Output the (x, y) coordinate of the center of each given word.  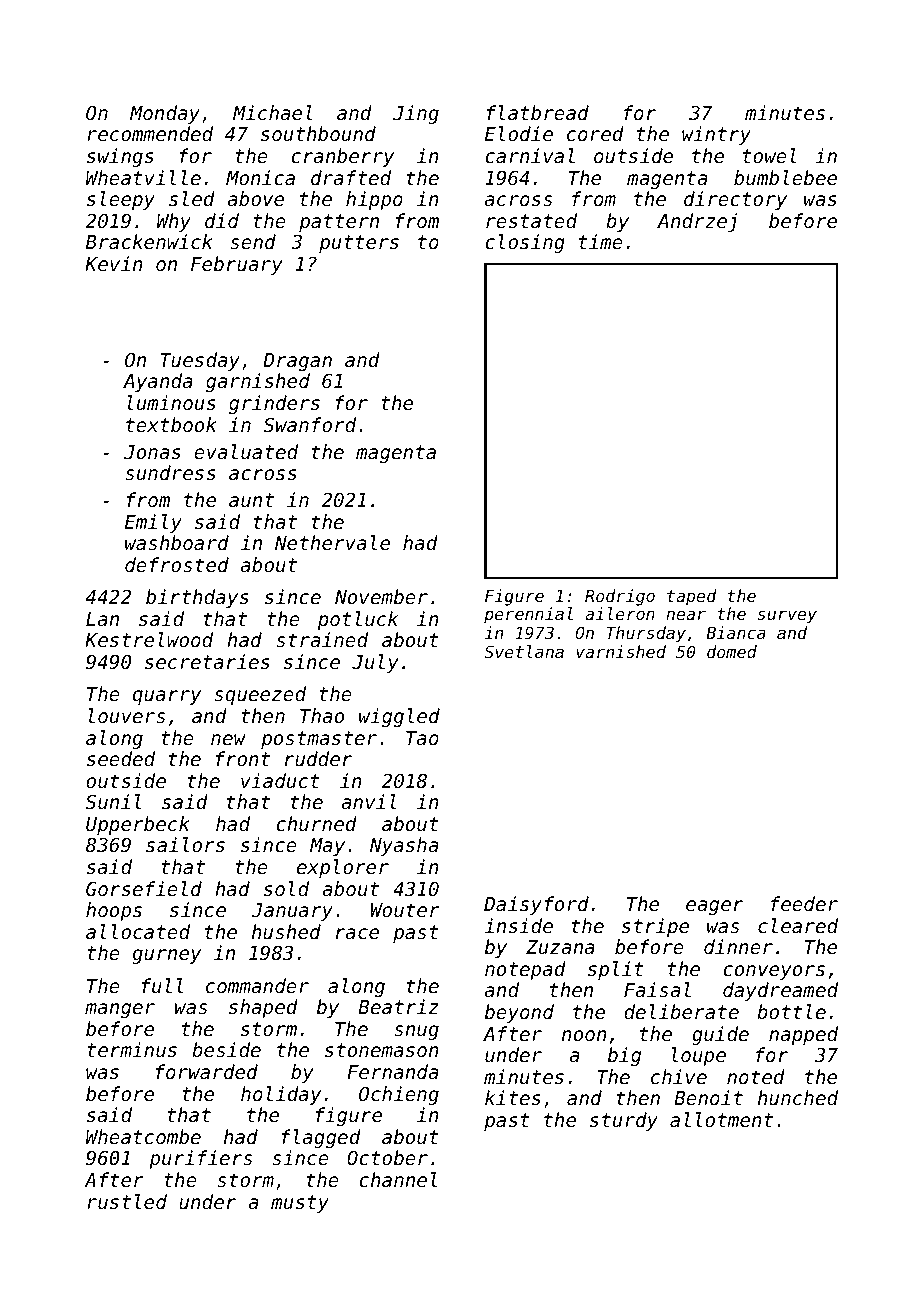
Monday (165, 114)
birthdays (197, 598)
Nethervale (332, 542)
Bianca (736, 632)
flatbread (538, 112)
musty (300, 1204)
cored (595, 133)
